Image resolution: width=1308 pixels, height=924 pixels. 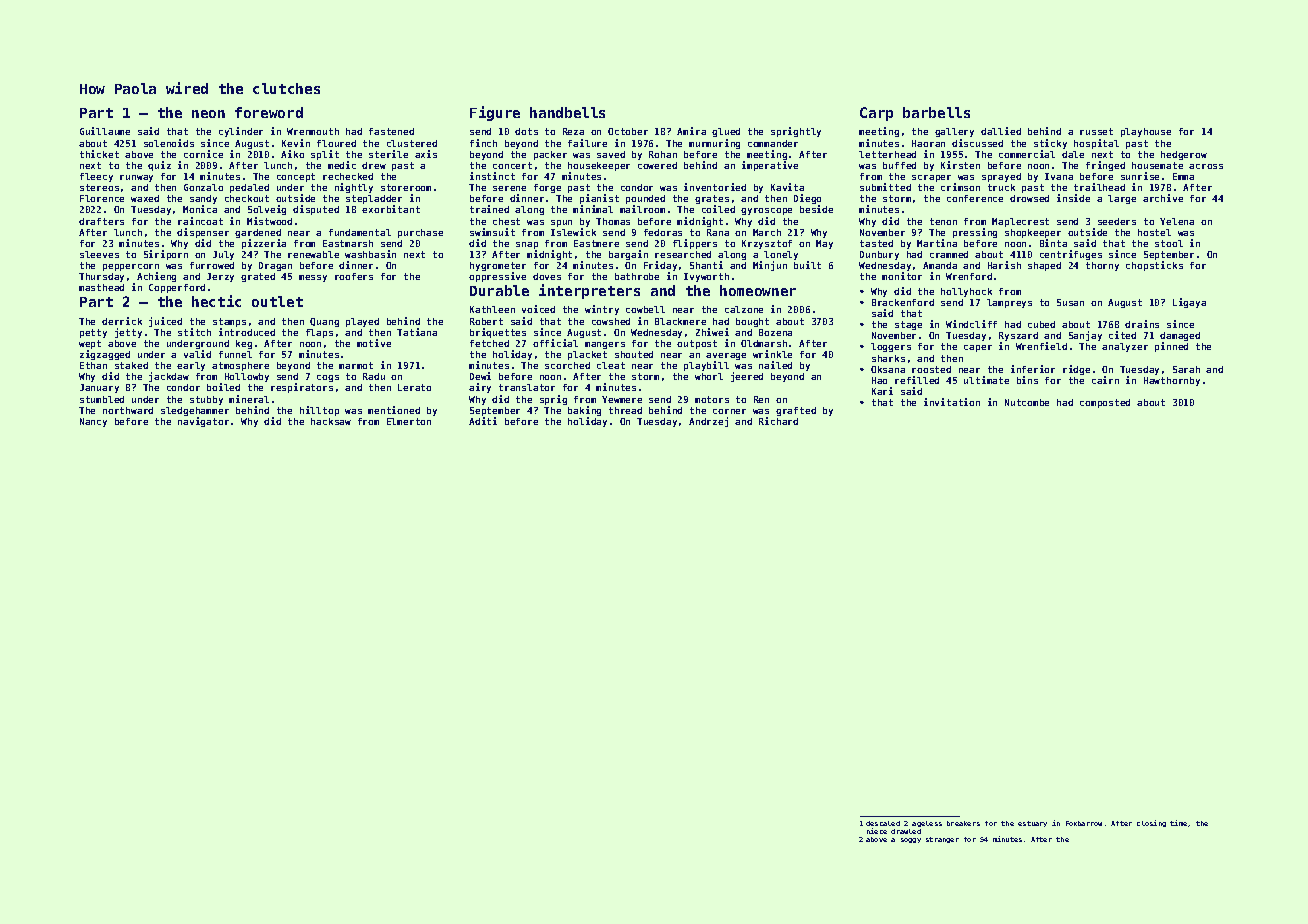 What do you see at coordinates (911, 840) in the document?
I see `soggy` at bounding box center [911, 840].
